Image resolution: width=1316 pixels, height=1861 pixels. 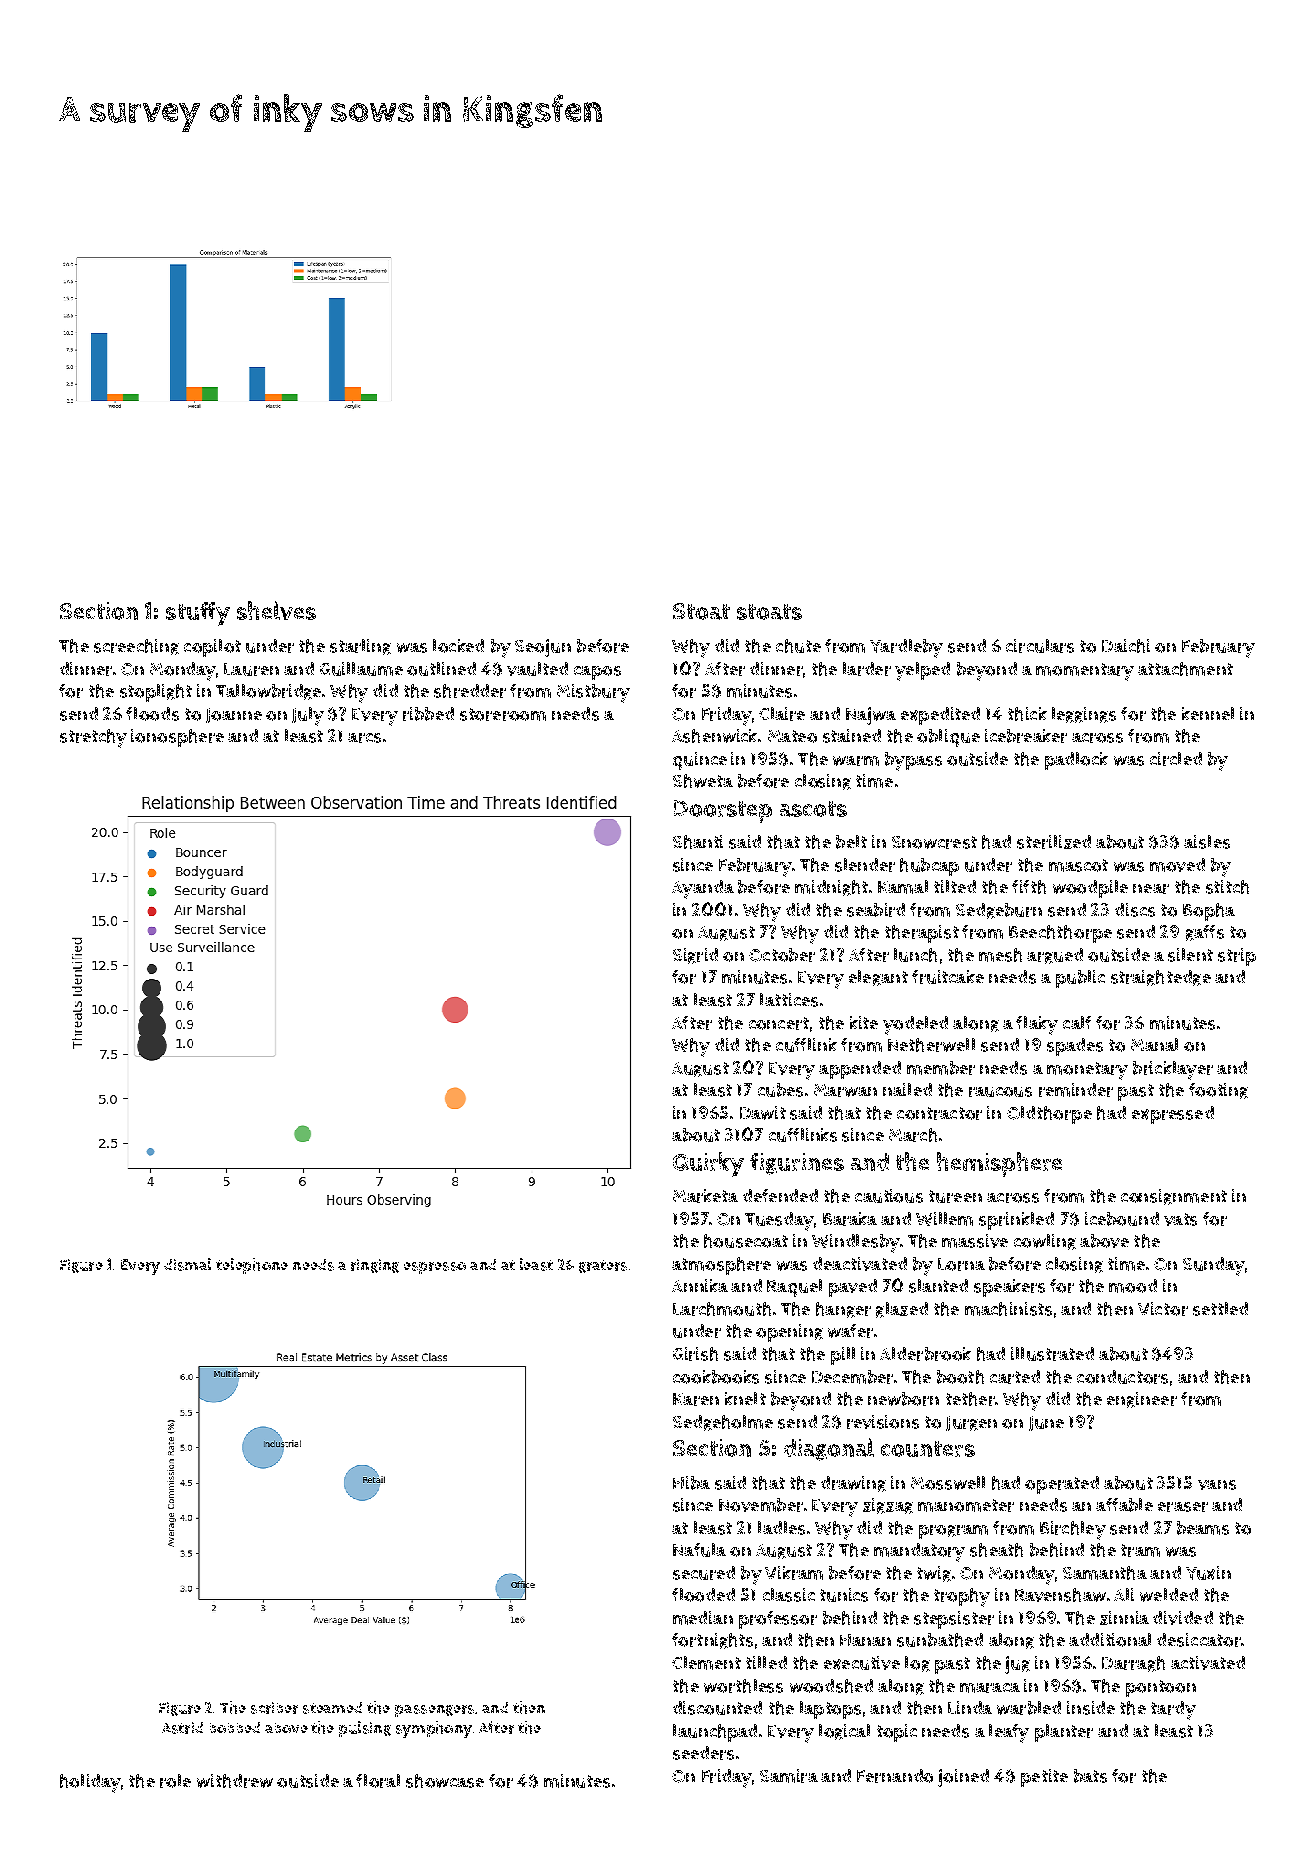 I want to click on sheath, so click(x=996, y=1550).
